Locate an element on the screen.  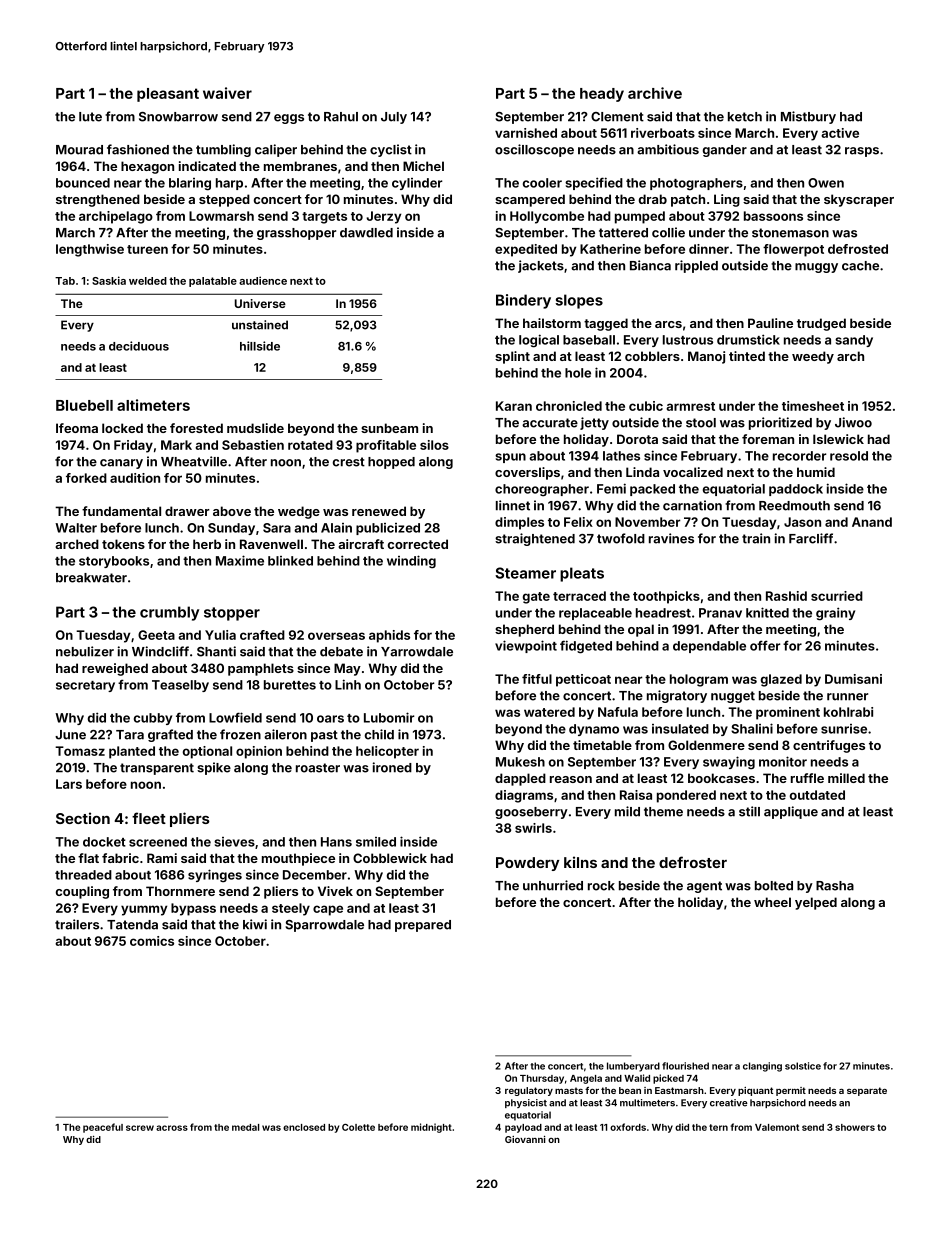
Jiwoo is located at coordinates (853, 422).
